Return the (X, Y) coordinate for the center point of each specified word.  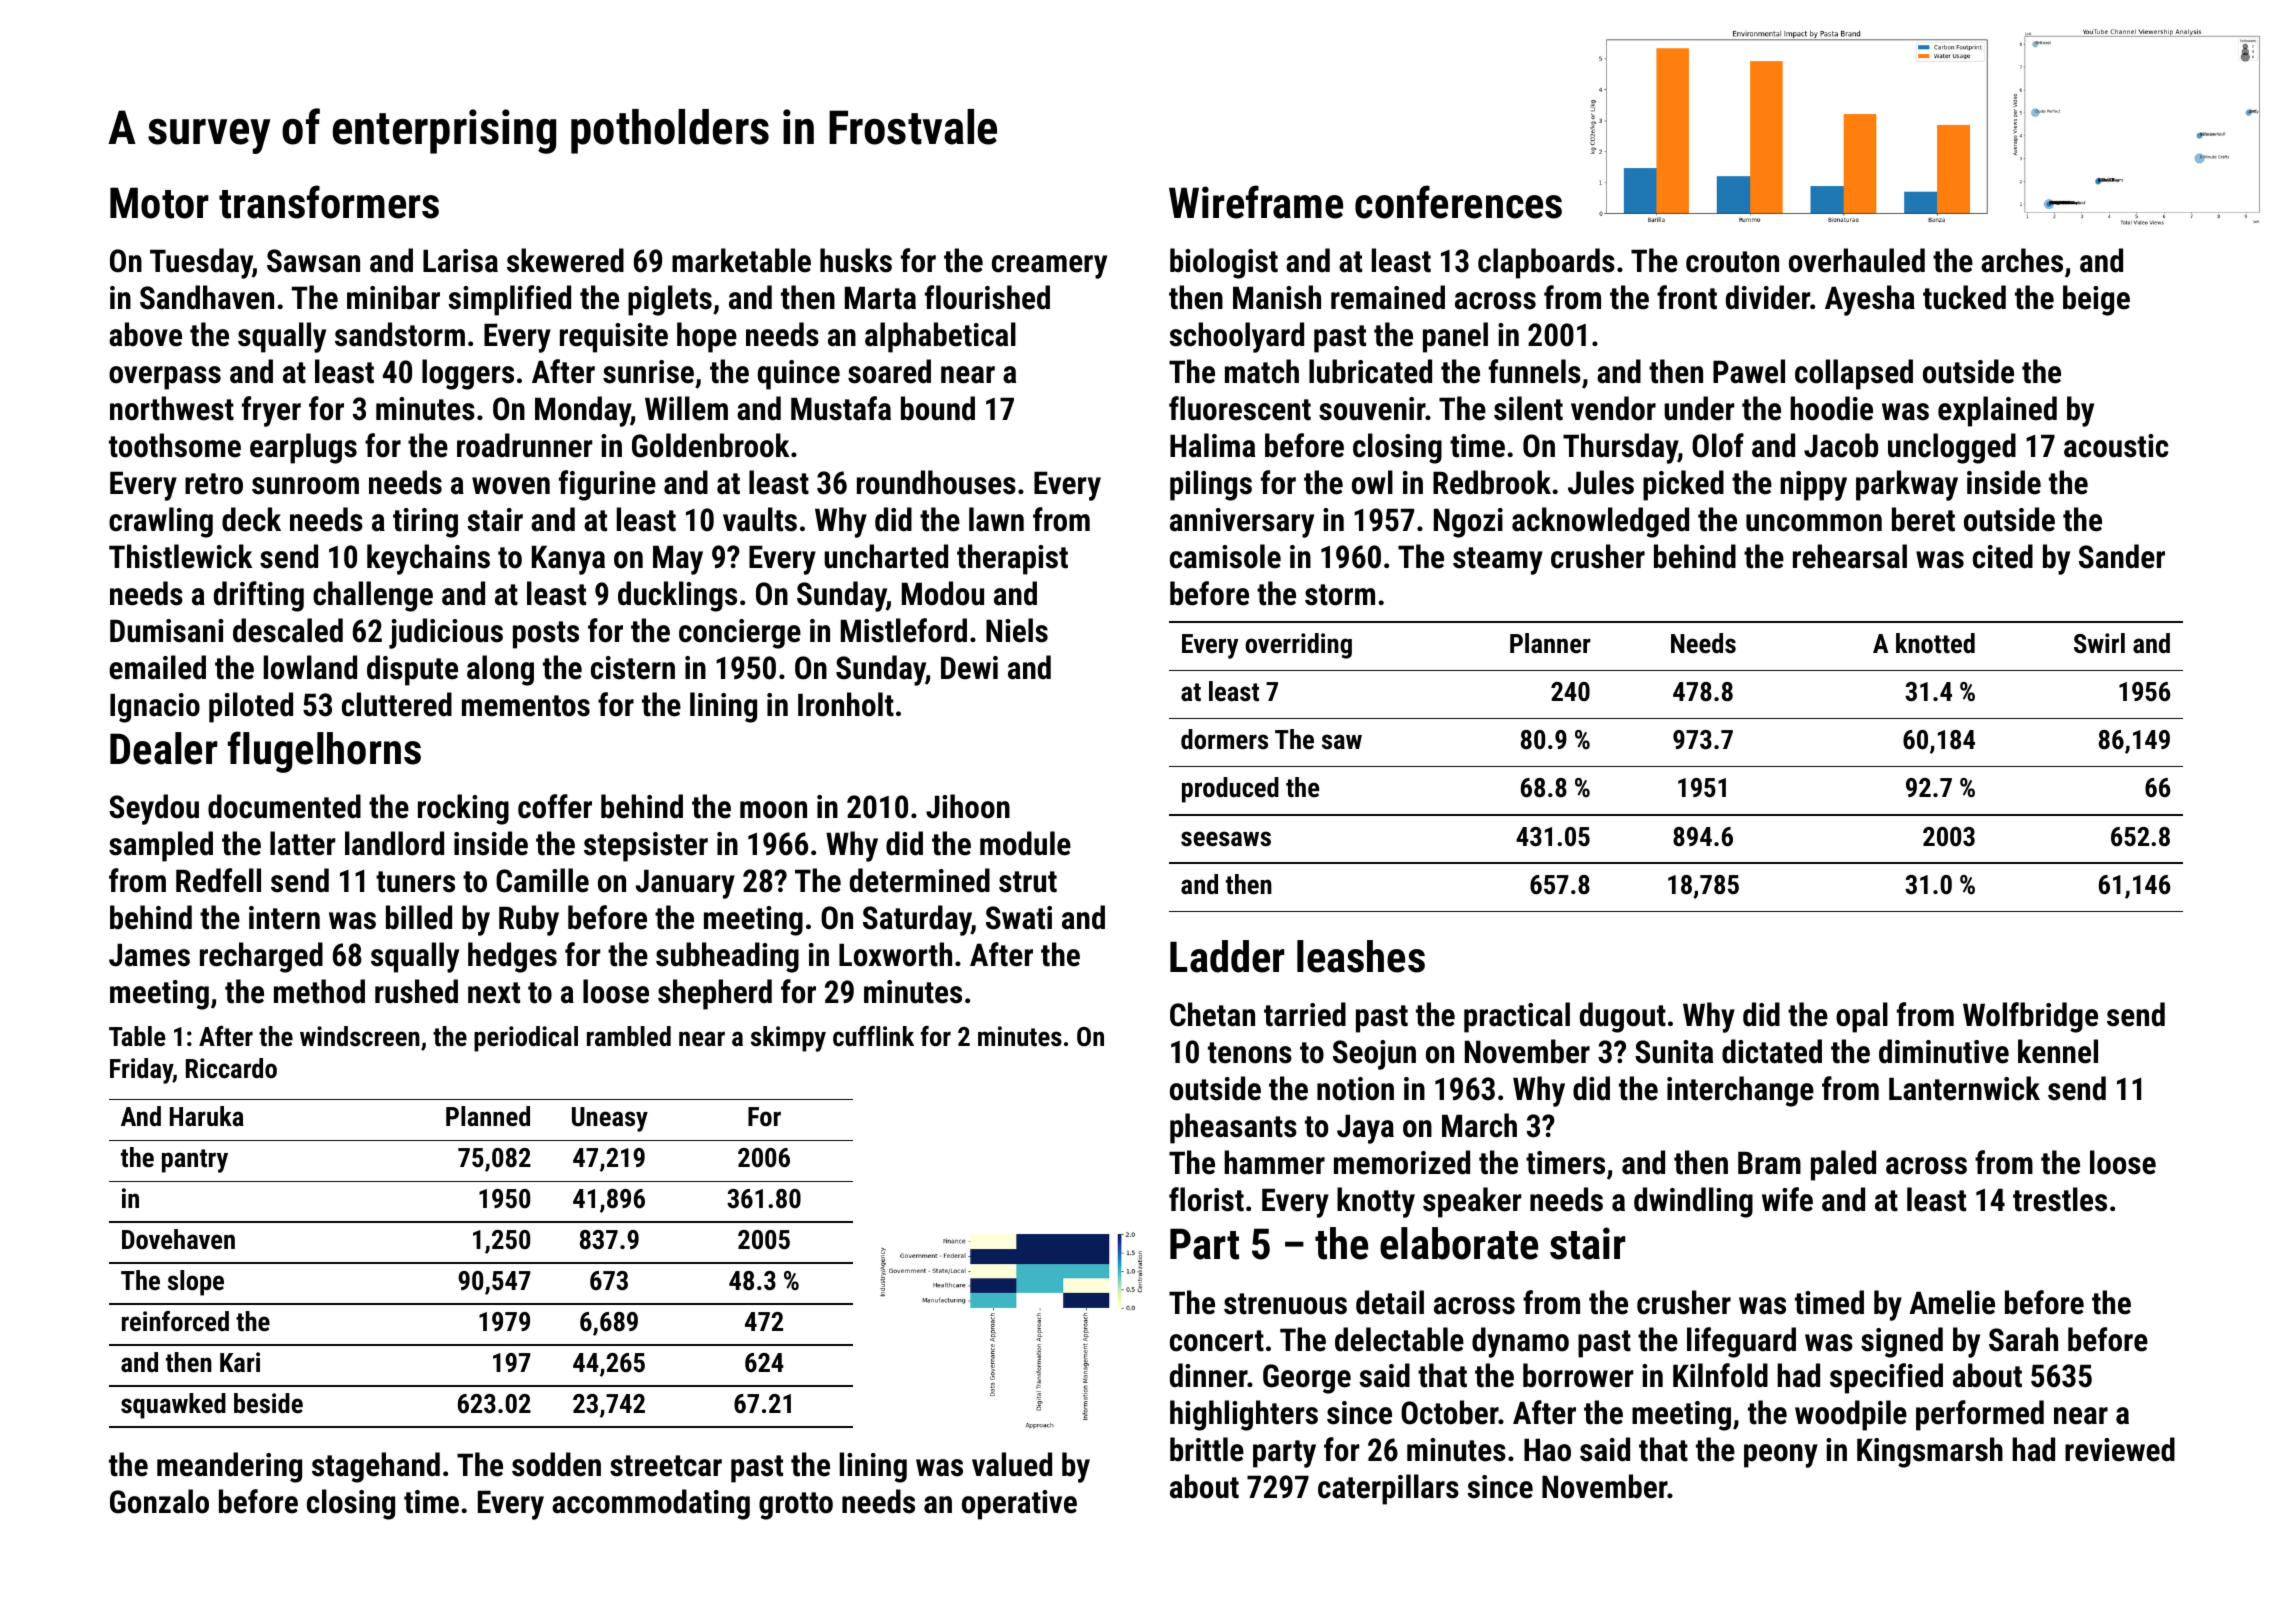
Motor (159, 203)
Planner (1550, 643)
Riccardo (231, 1068)
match (1262, 371)
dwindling (1693, 1202)
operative (1019, 1505)
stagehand (376, 1467)
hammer (1274, 1162)
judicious (446, 633)
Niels (1017, 630)
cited (2003, 556)
